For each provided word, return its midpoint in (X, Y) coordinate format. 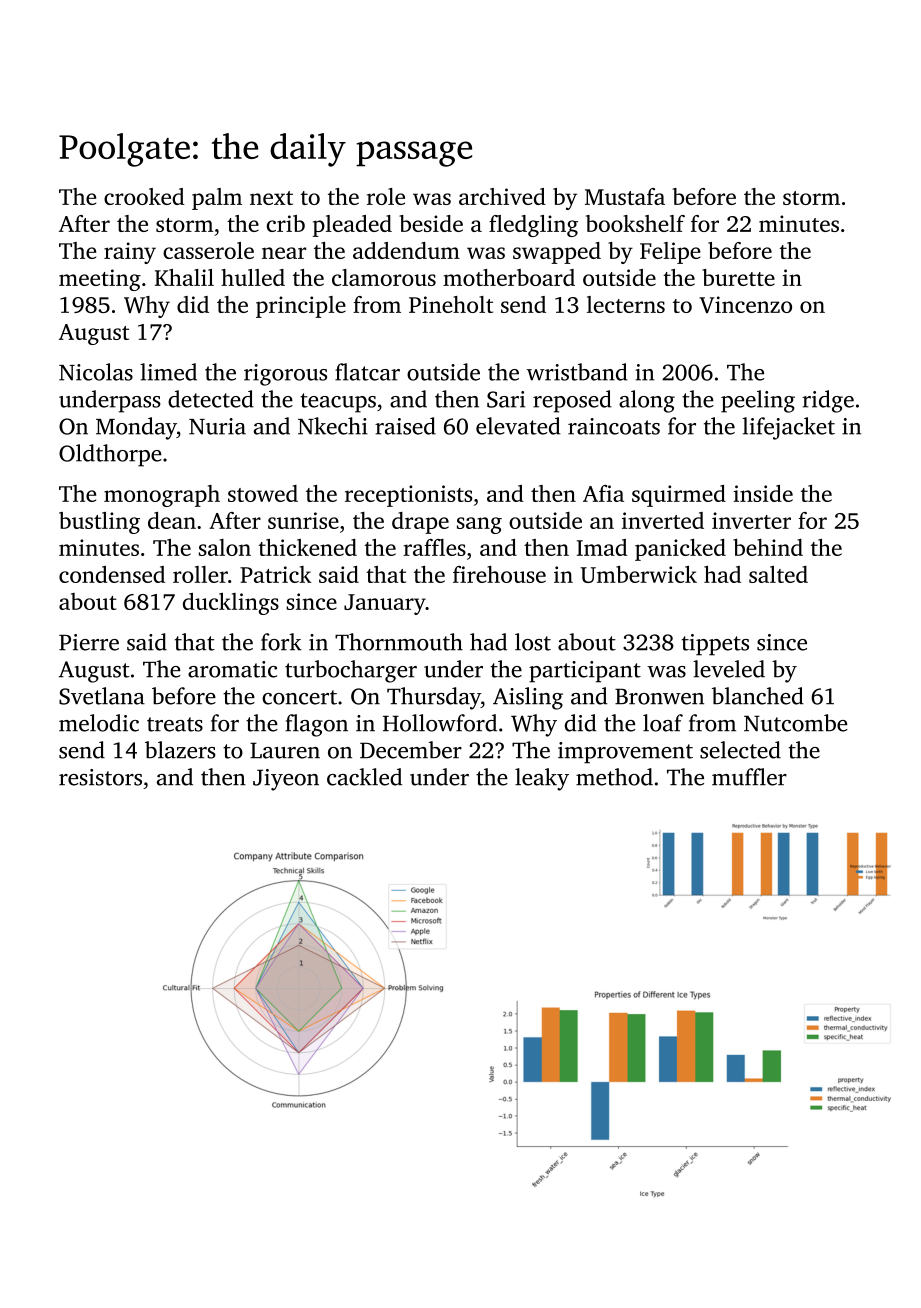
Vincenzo (745, 304)
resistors (100, 777)
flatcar (367, 372)
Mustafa (625, 196)
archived (502, 196)
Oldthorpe (110, 455)
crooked (144, 196)
